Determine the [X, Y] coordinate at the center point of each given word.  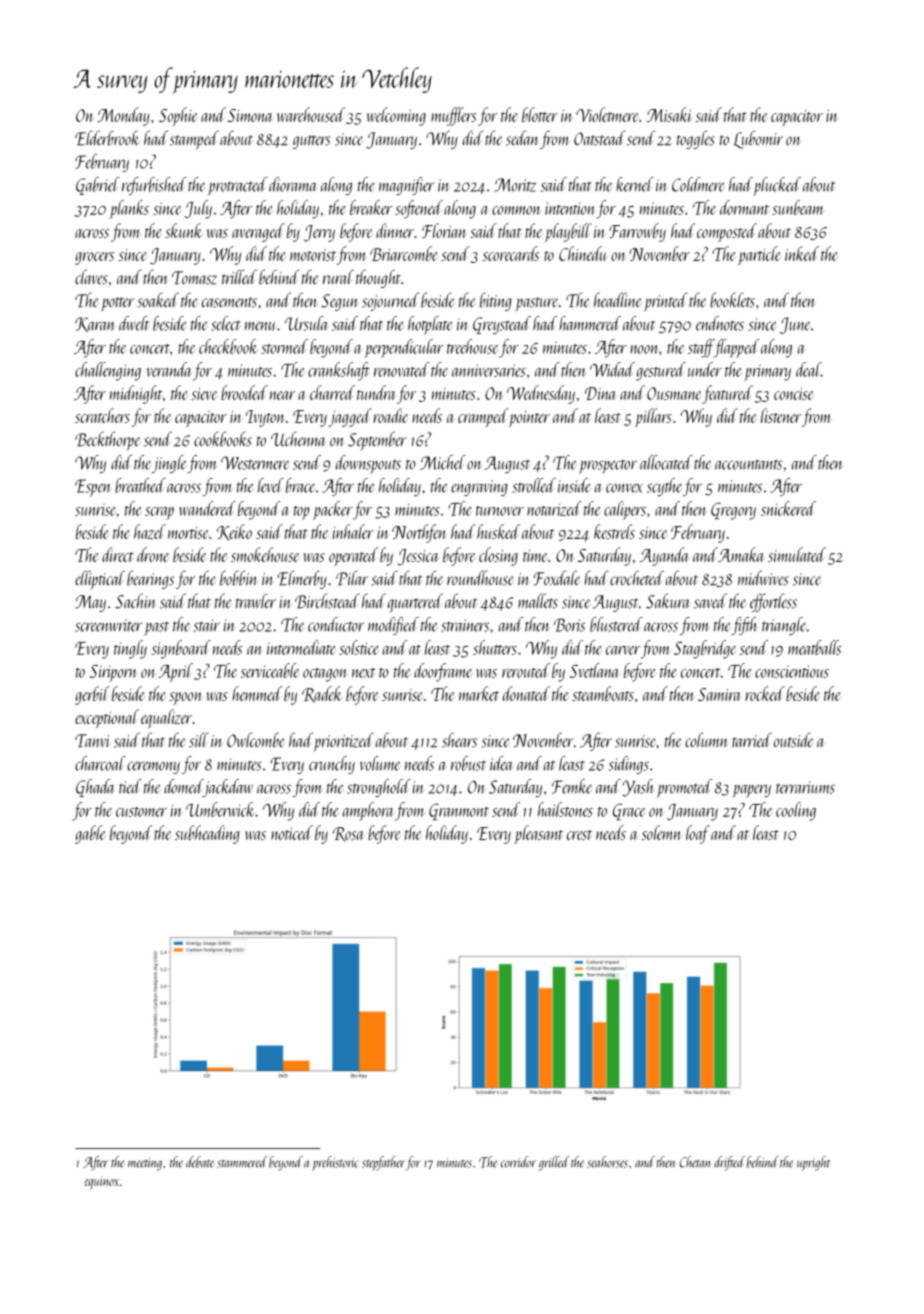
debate [200, 1162]
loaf [698, 834]
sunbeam [798, 207]
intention [570, 208]
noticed [292, 832]
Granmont [459, 811]
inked [802, 253]
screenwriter [108, 625]
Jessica [418, 557]
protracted [237, 186]
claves [91, 277]
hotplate [430, 325]
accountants [748, 465]
